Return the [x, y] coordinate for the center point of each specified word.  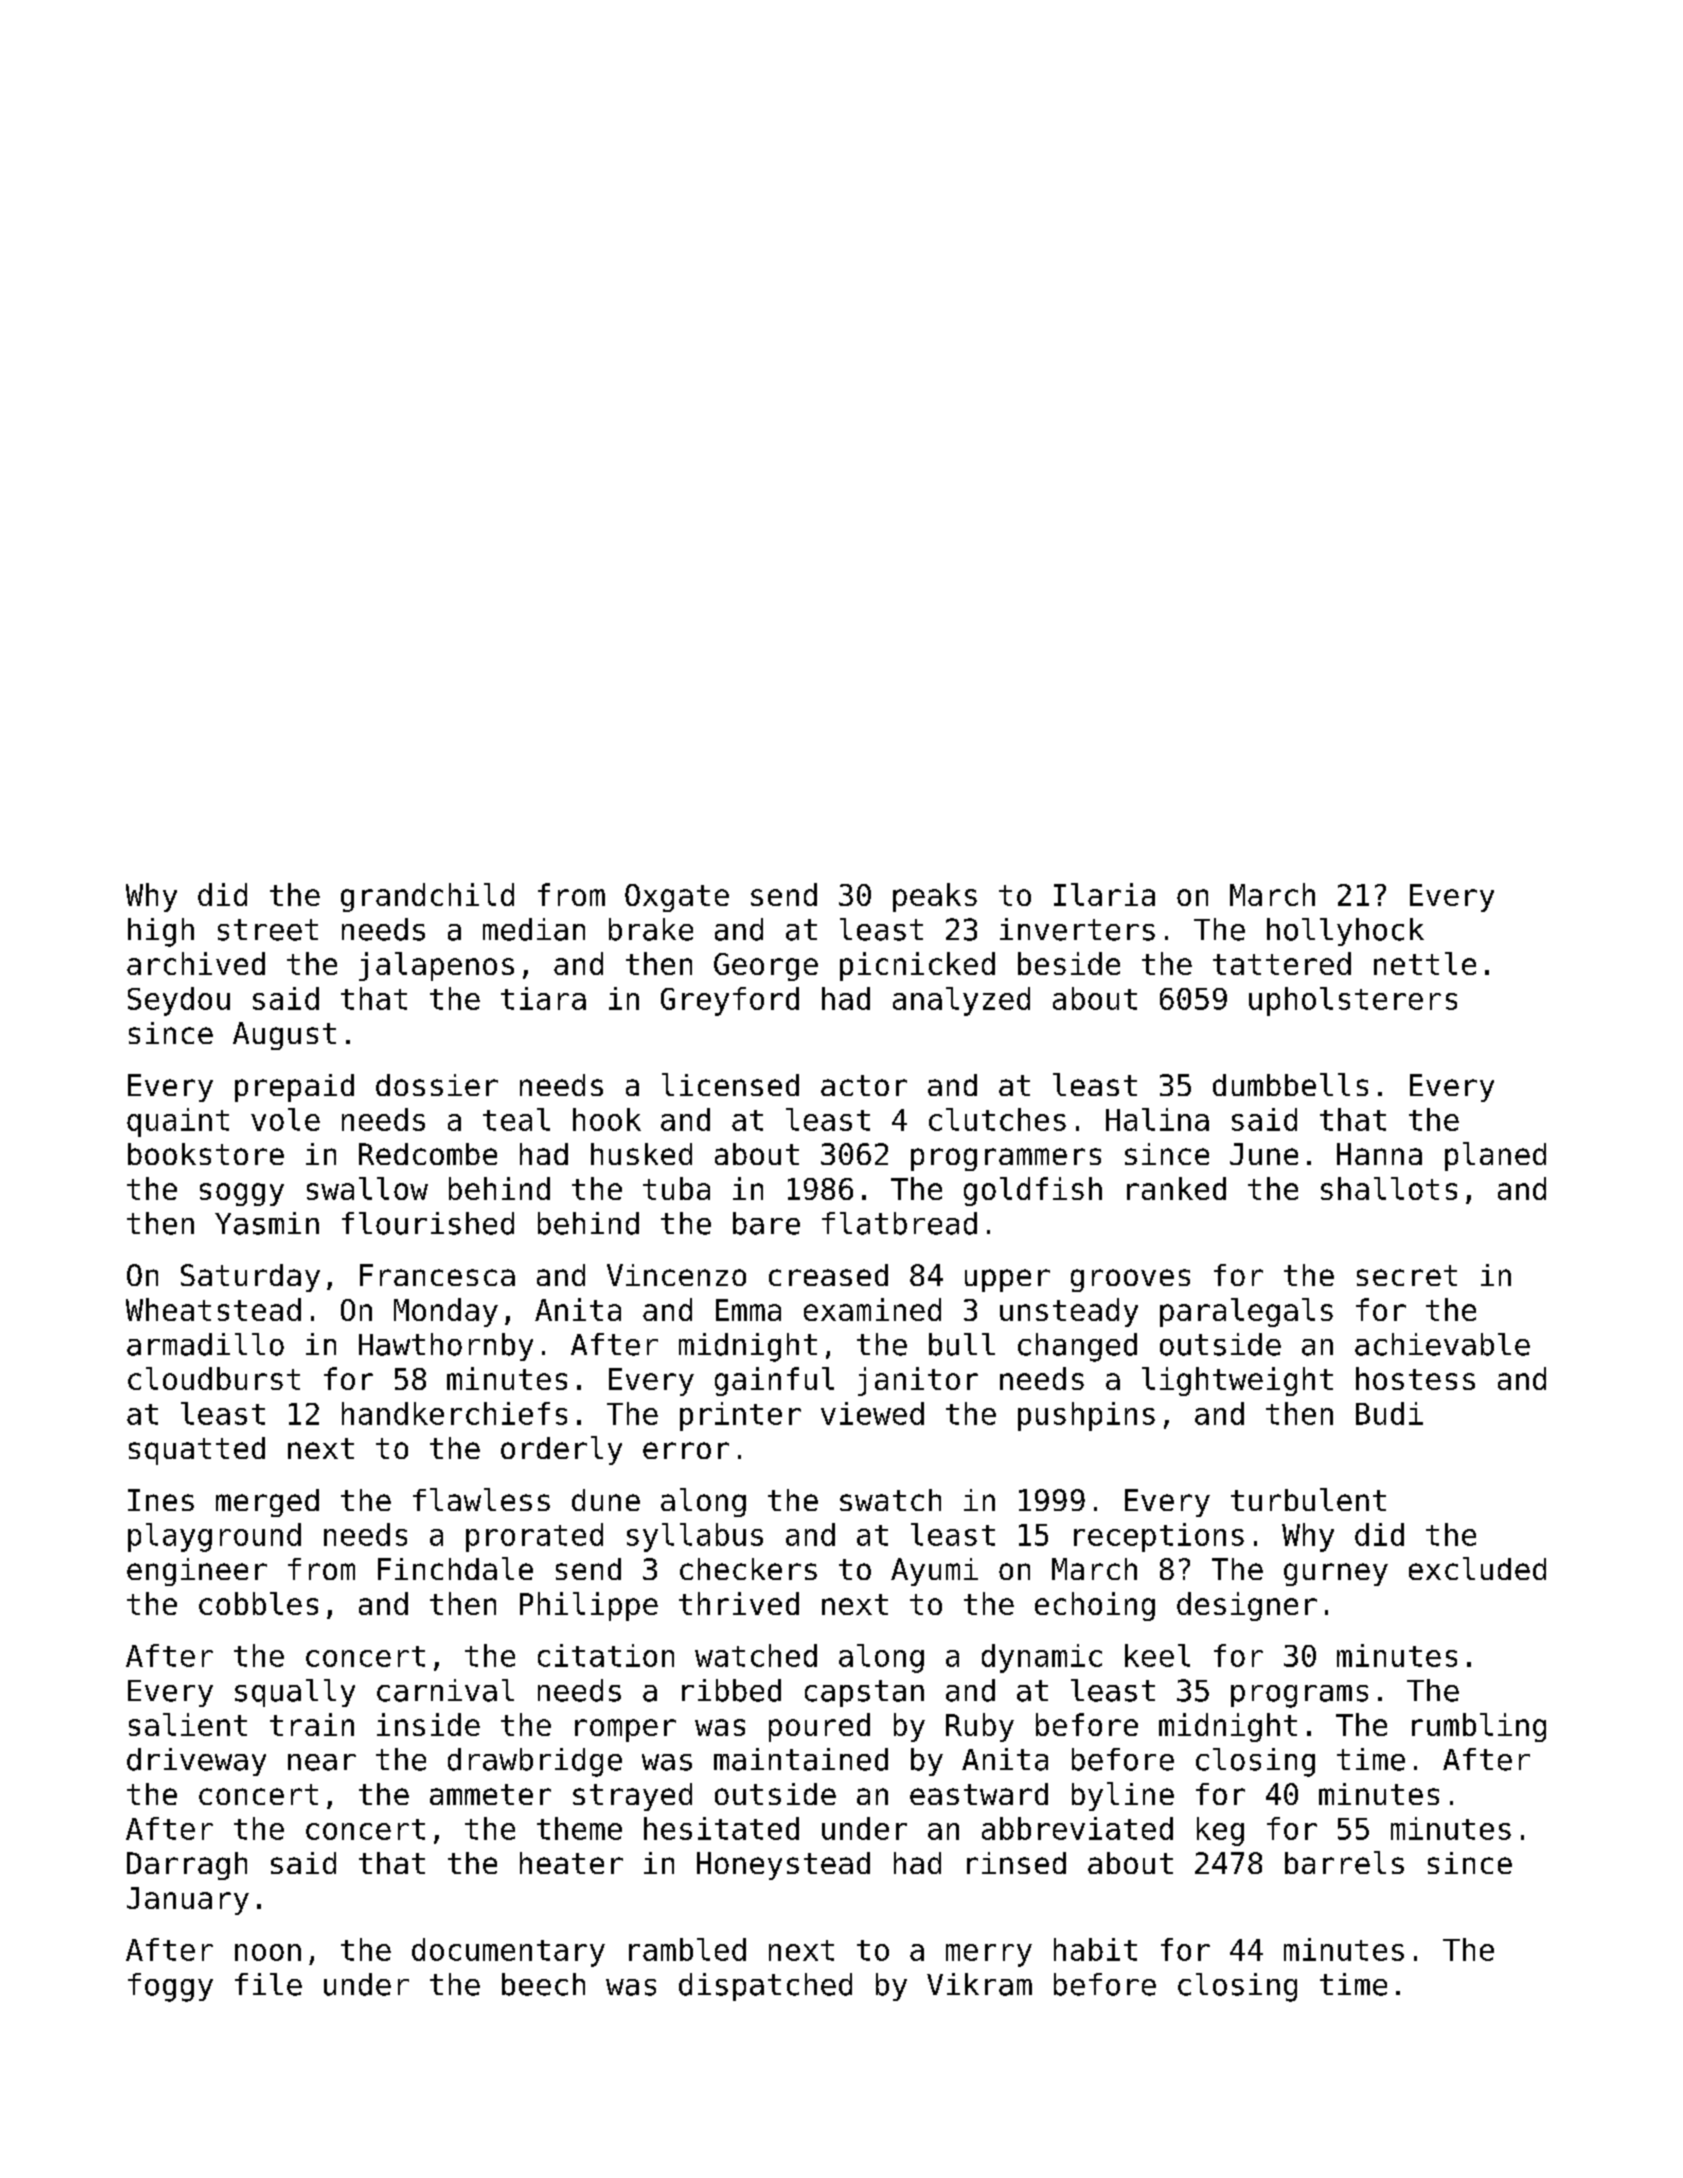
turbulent [1308, 1499]
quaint [178, 1122]
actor [864, 1085]
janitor [918, 1381]
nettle [1425, 963]
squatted [197, 1451]
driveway [196, 1762]
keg [1220, 1831]
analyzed [961, 1001]
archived [196, 963]
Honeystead [783, 1866]
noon [268, 1952]
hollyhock [1345, 932]
